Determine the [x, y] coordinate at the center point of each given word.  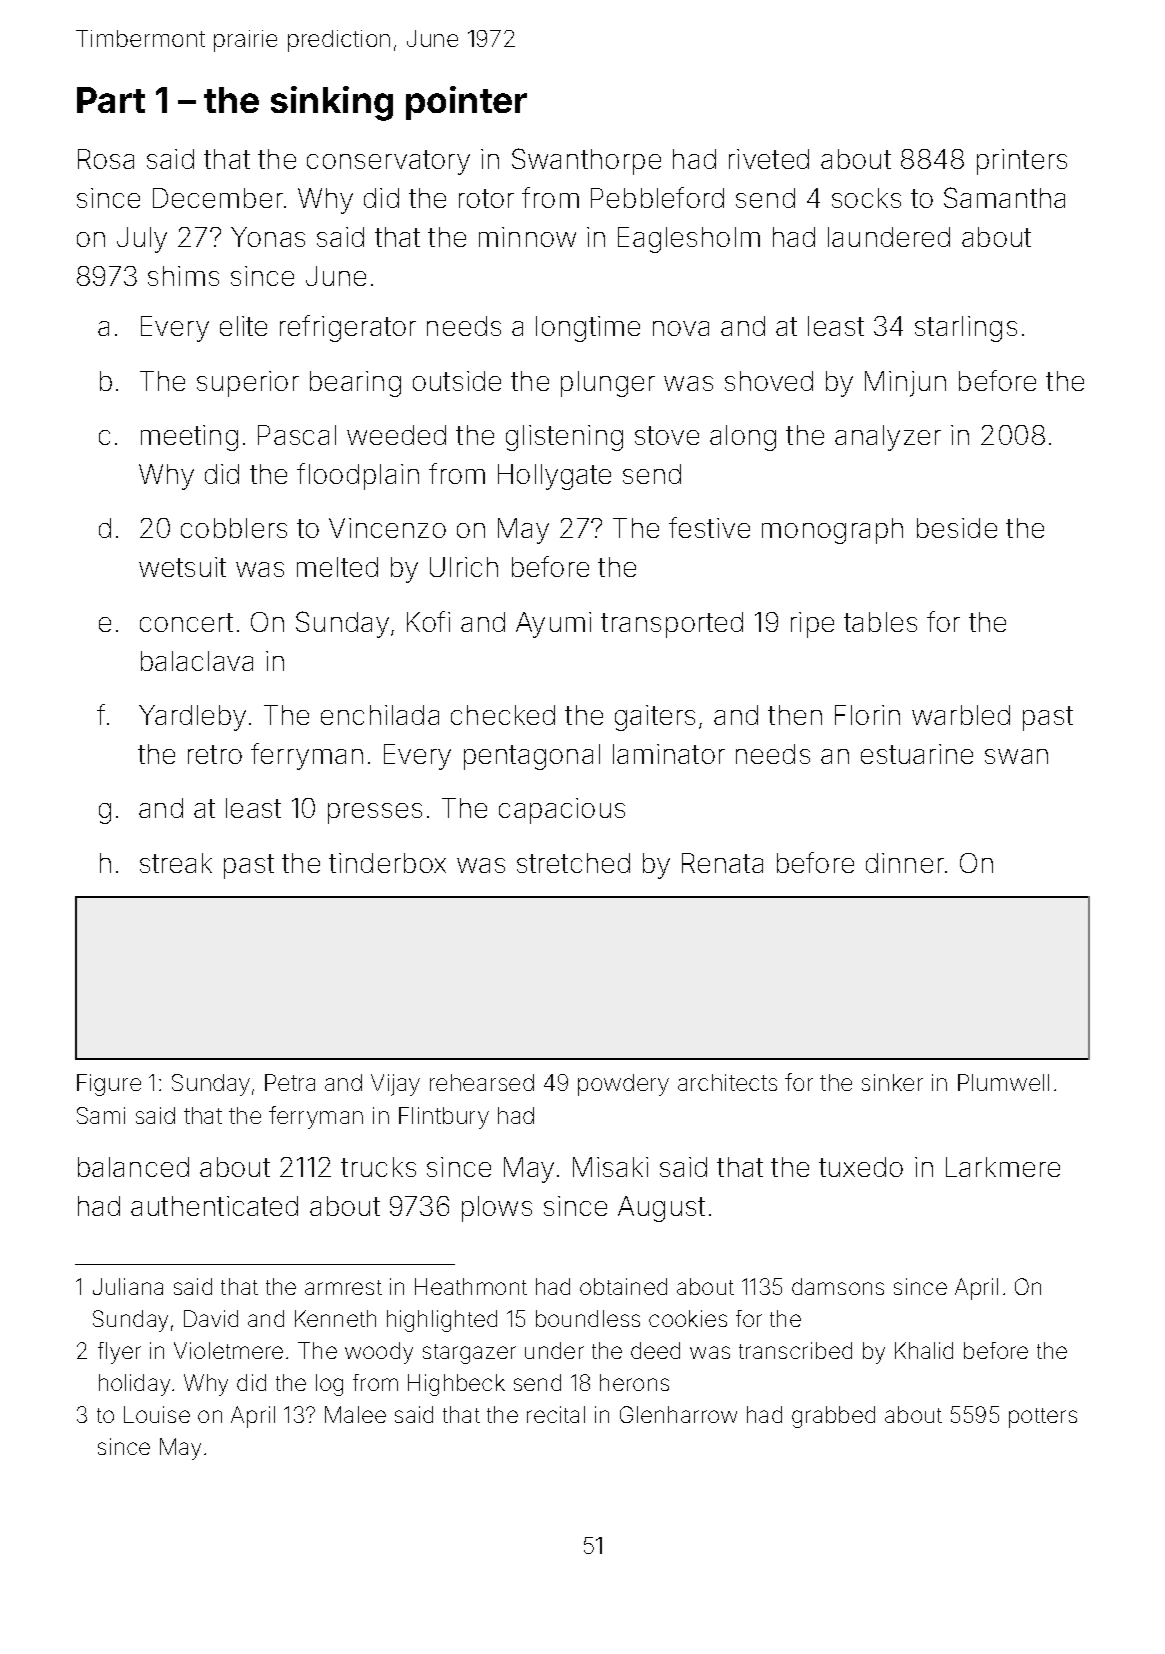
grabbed [833, 1417]
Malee [355, 1414]
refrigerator [348, 328]
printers [1022, 162]
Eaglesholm [689, 240]
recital [556, 1414]
